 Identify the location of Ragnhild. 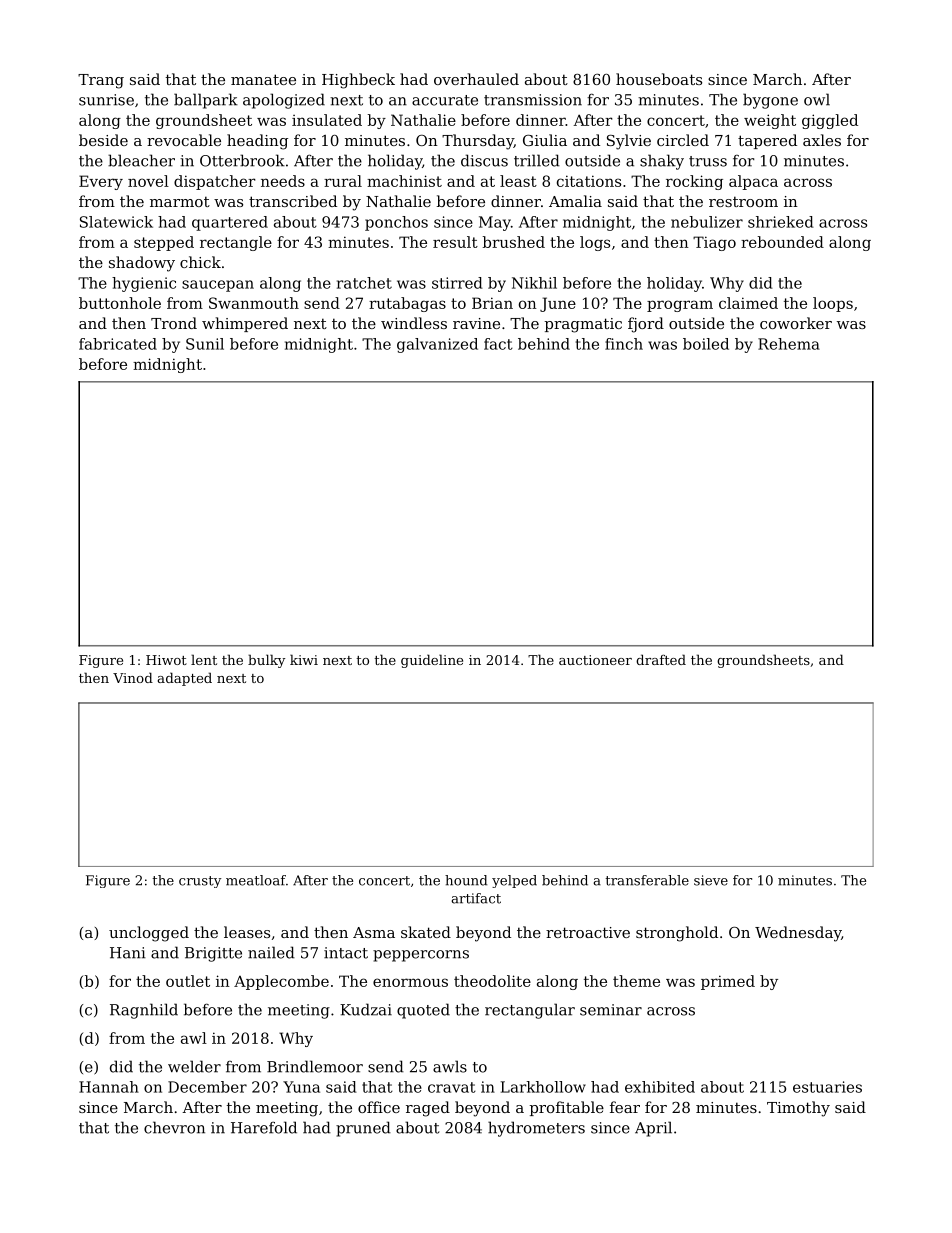
(144, 1011).
